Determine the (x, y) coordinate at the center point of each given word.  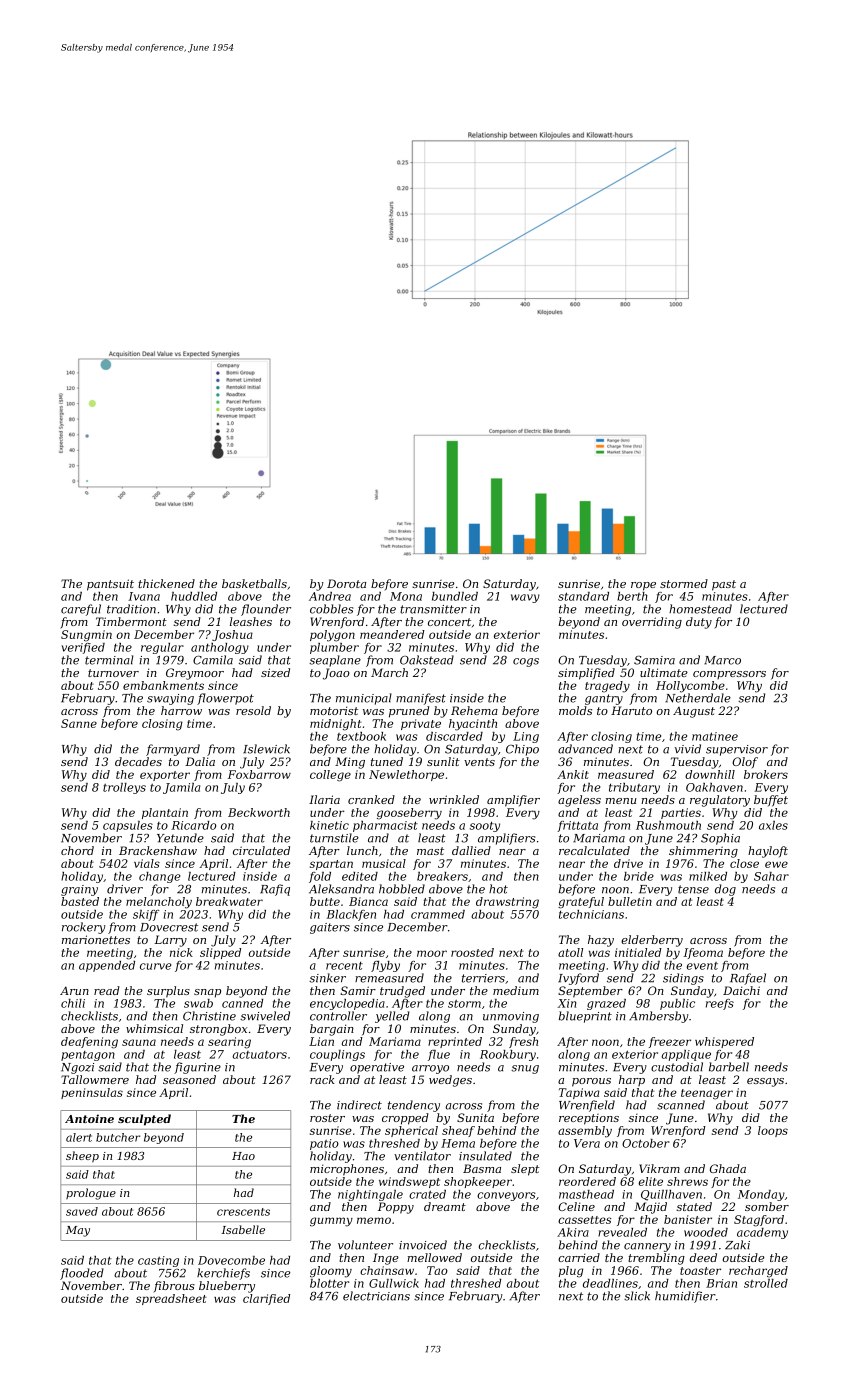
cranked (371, 799)
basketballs (254, 583)
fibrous (174, 1286)
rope (643, 586)
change (160, 877)
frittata (577, 826)
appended (107, 966)
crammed (438, 914)
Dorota (346, 583)
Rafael (748, 979)
